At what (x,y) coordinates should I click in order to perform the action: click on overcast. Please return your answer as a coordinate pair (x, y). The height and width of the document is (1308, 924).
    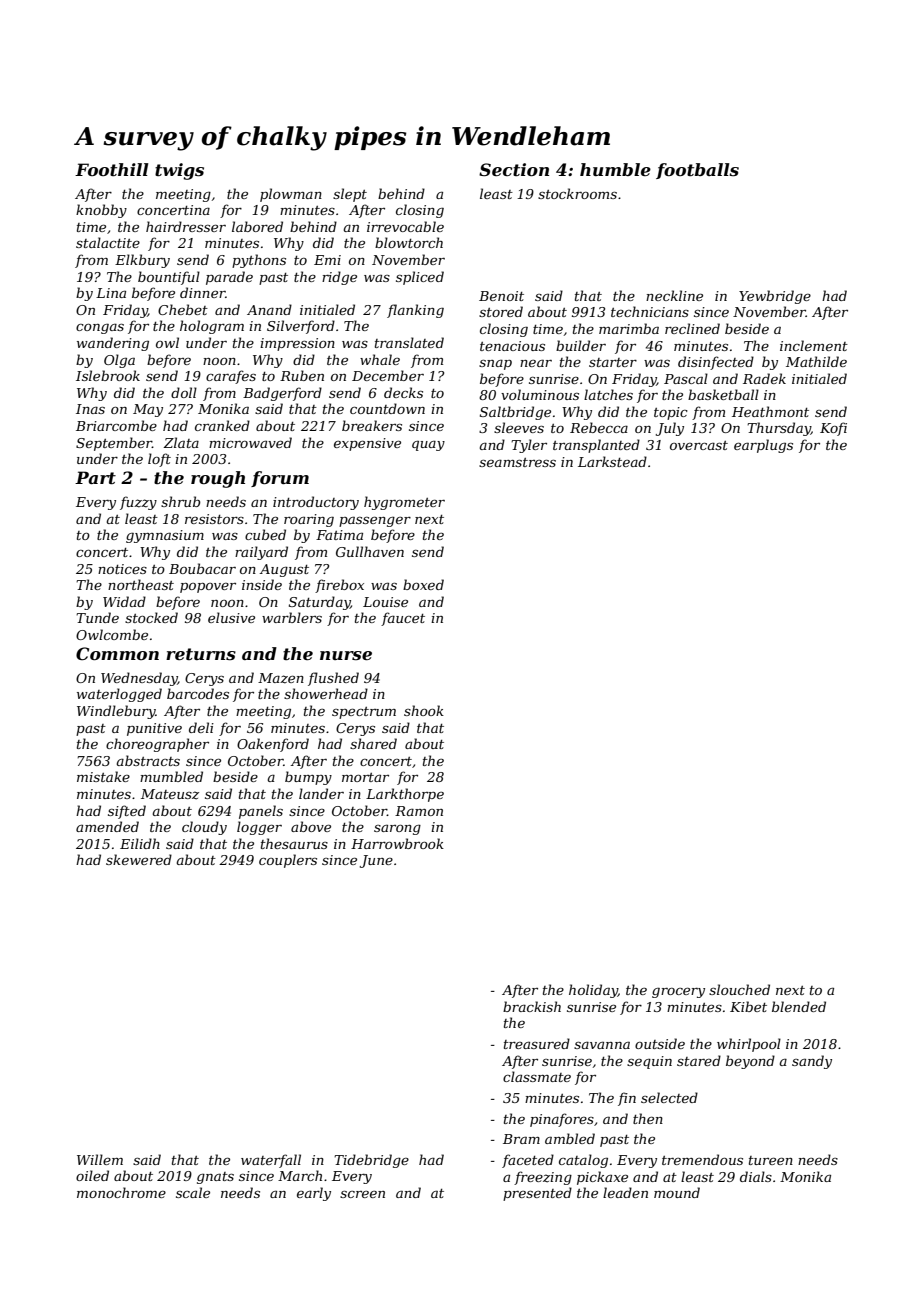
    Looking at the image, I should click on (699, 445).
